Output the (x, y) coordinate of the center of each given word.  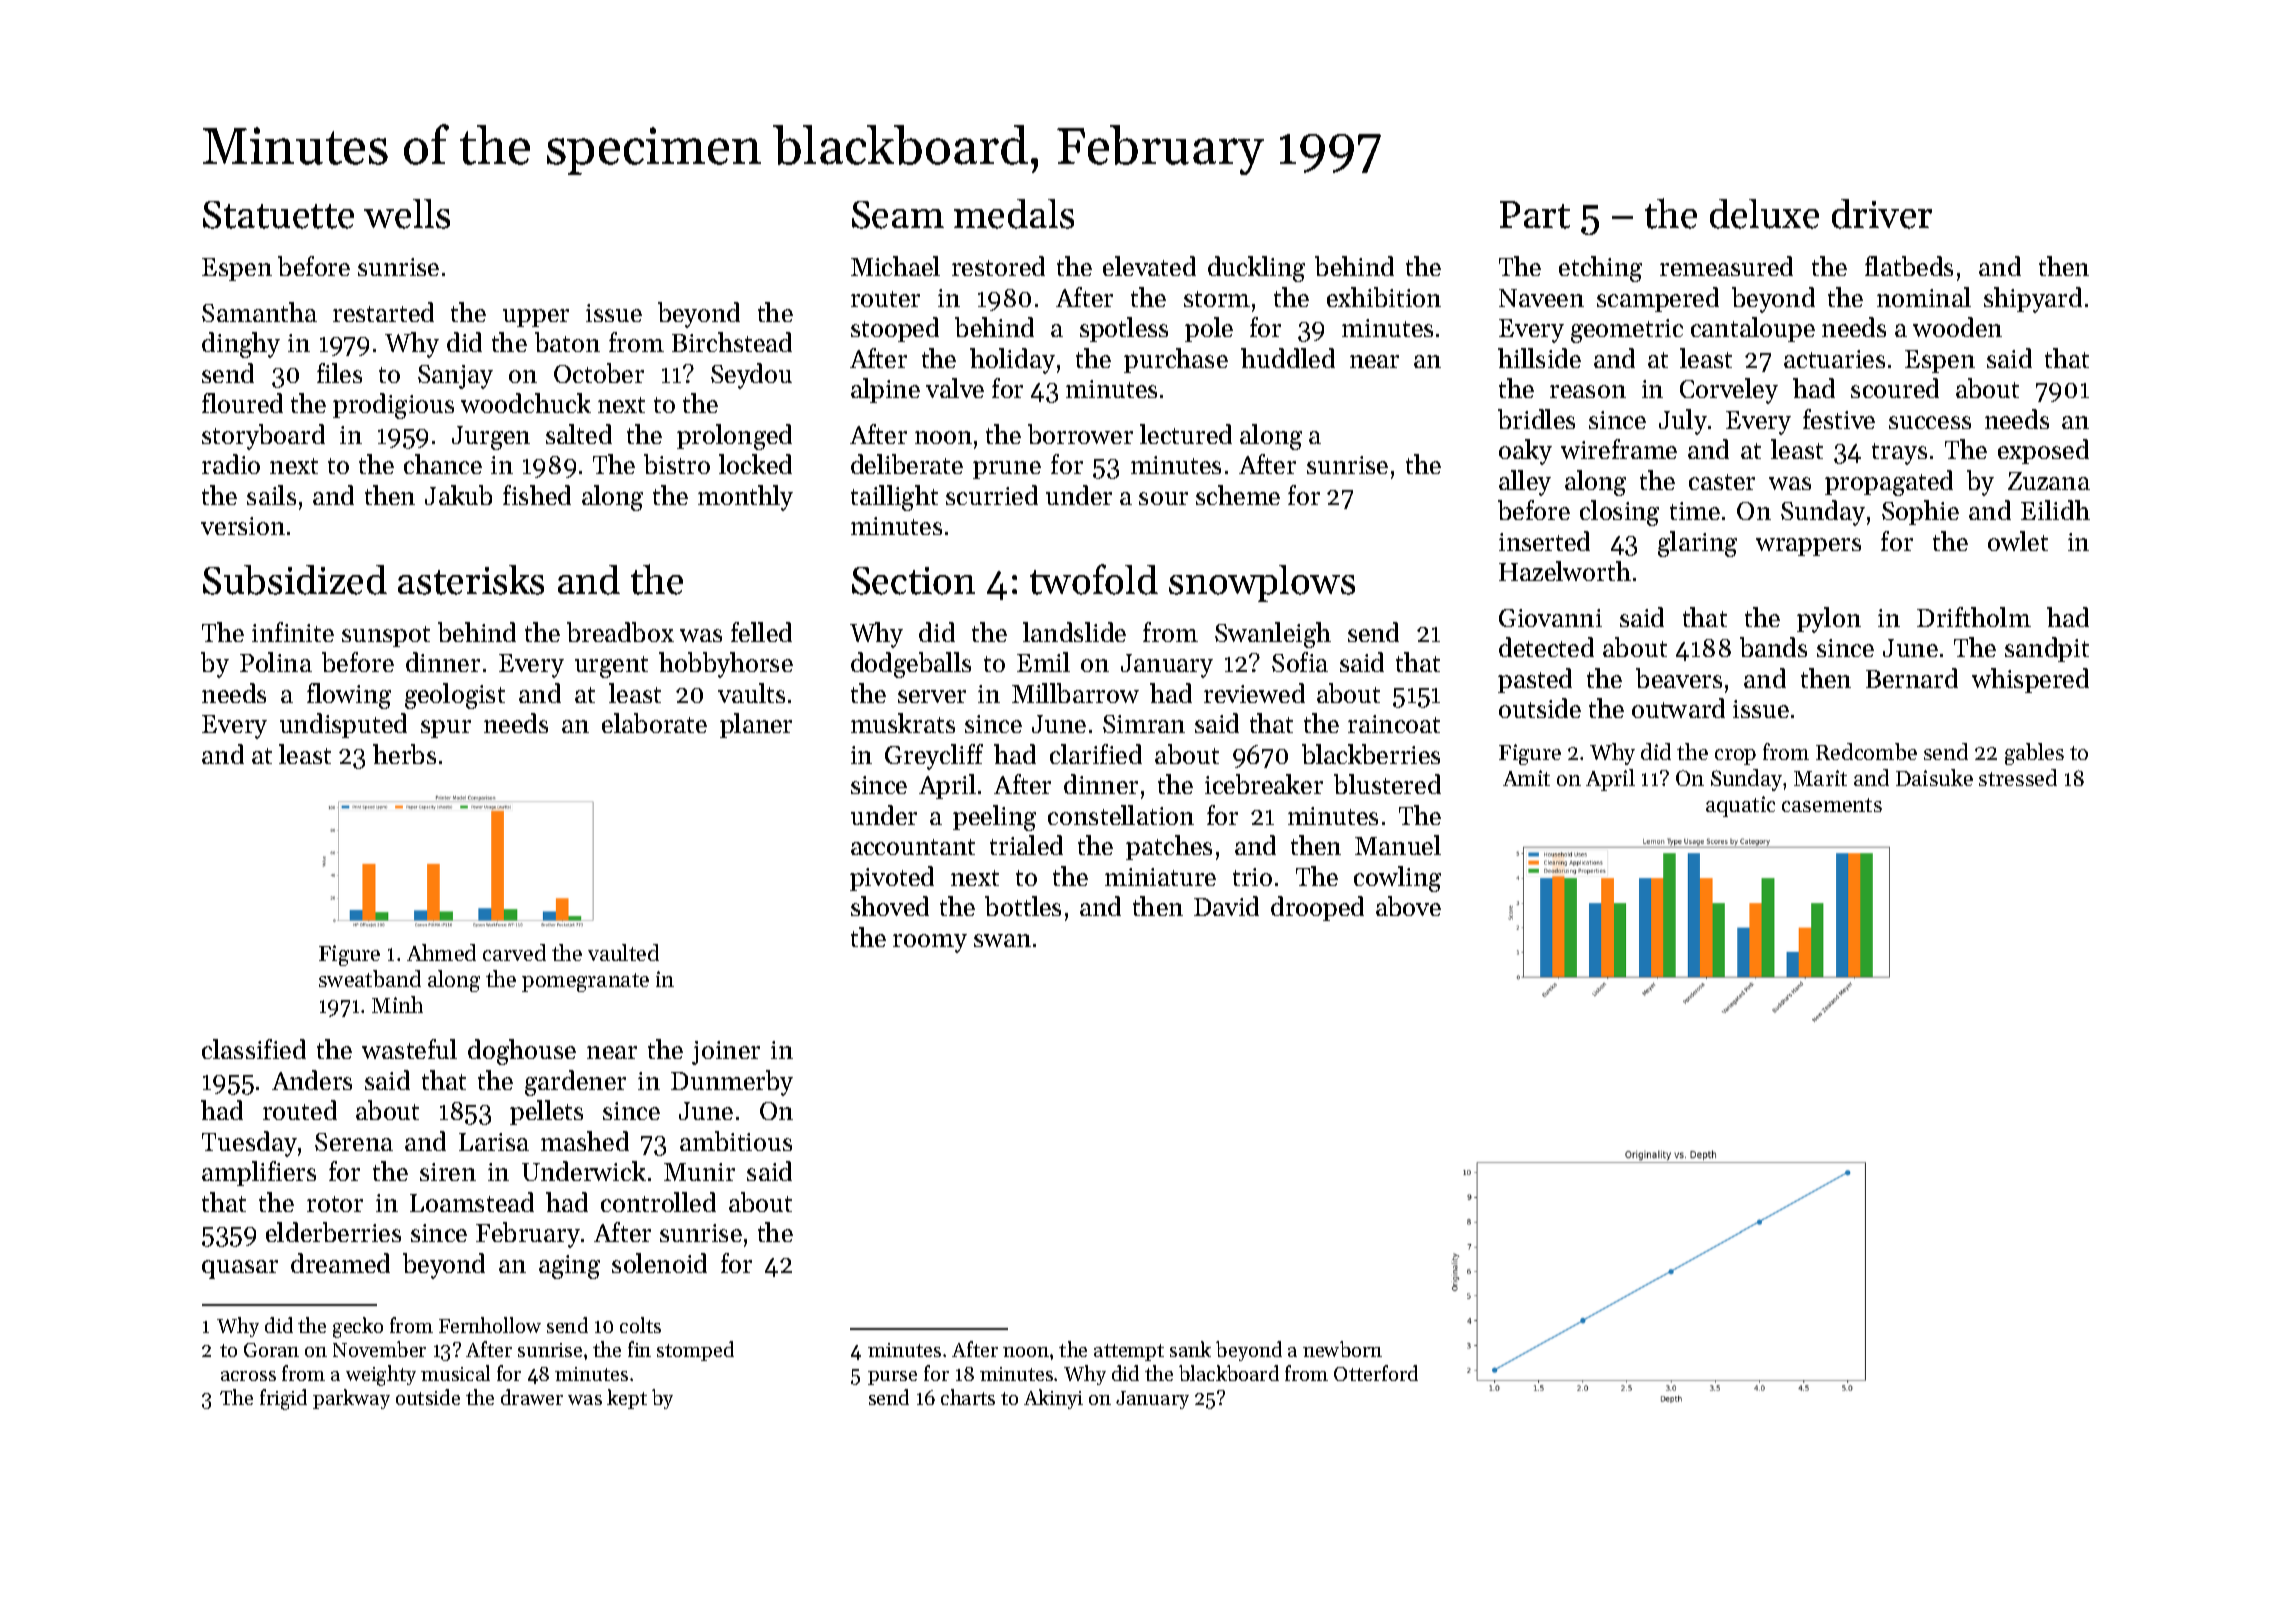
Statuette (278, 215)
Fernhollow (490, 1325)
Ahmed (441, 952)
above (1408, 906)
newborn (1342, 1349)
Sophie (1920, 512)
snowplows (1262, 583)
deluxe (1764, 214)
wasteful (409, 1049)
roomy (930, 943)
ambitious (736, 1141)
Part (1535, 215)
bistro (677, 464)
